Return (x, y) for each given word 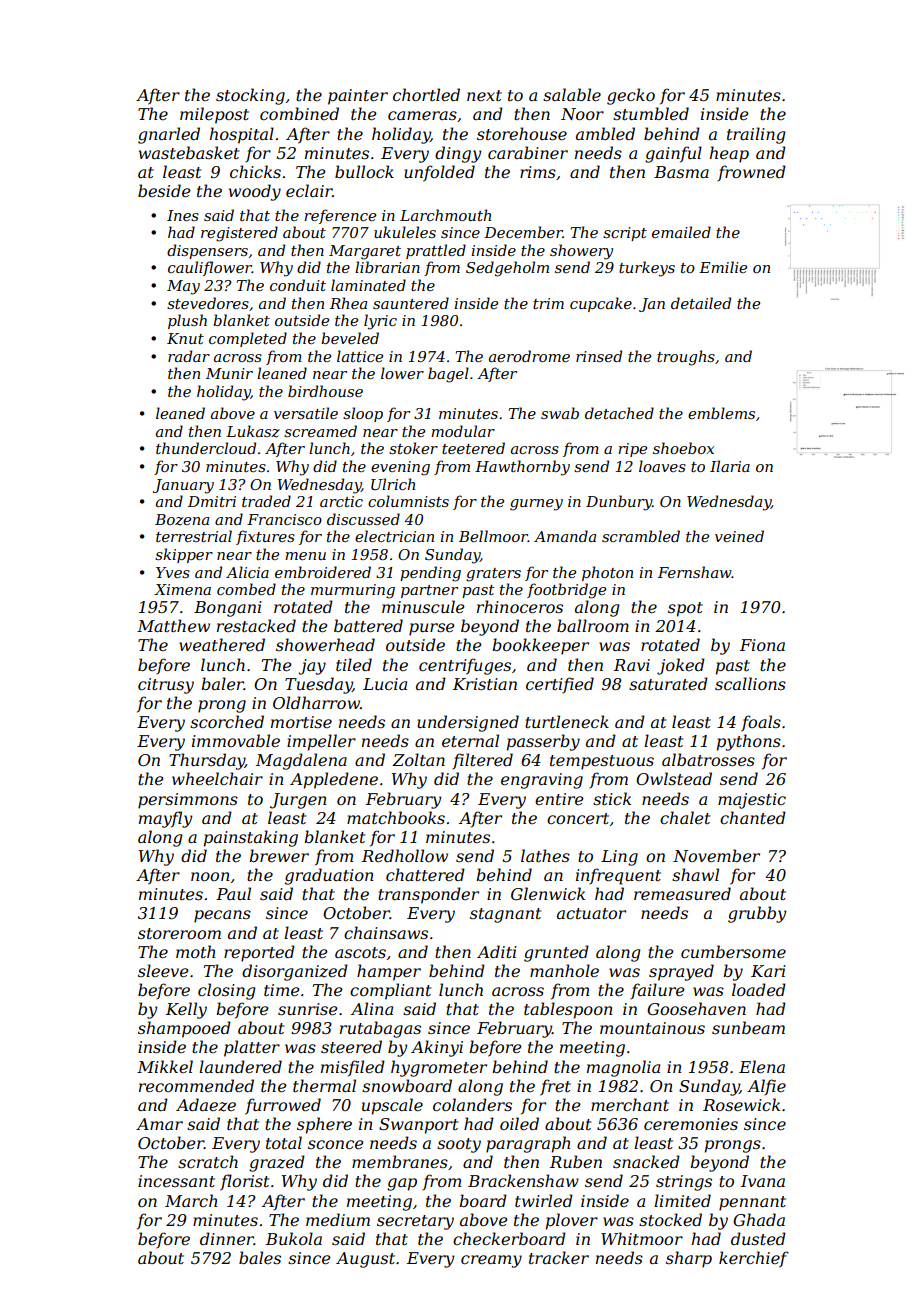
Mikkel (165, 1066)
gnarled (169, 135)
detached (619, 413)
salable (572, 94)
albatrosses (708, 759)
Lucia (385, 684)
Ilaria (730, 466)
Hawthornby (522, 468)
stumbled (651, 113)
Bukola (294, 1238)
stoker (413, 448)
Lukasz (253, 431)
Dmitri (212, 501)
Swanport (418, 1126)
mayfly (165, 819)
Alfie (766, 1087)
